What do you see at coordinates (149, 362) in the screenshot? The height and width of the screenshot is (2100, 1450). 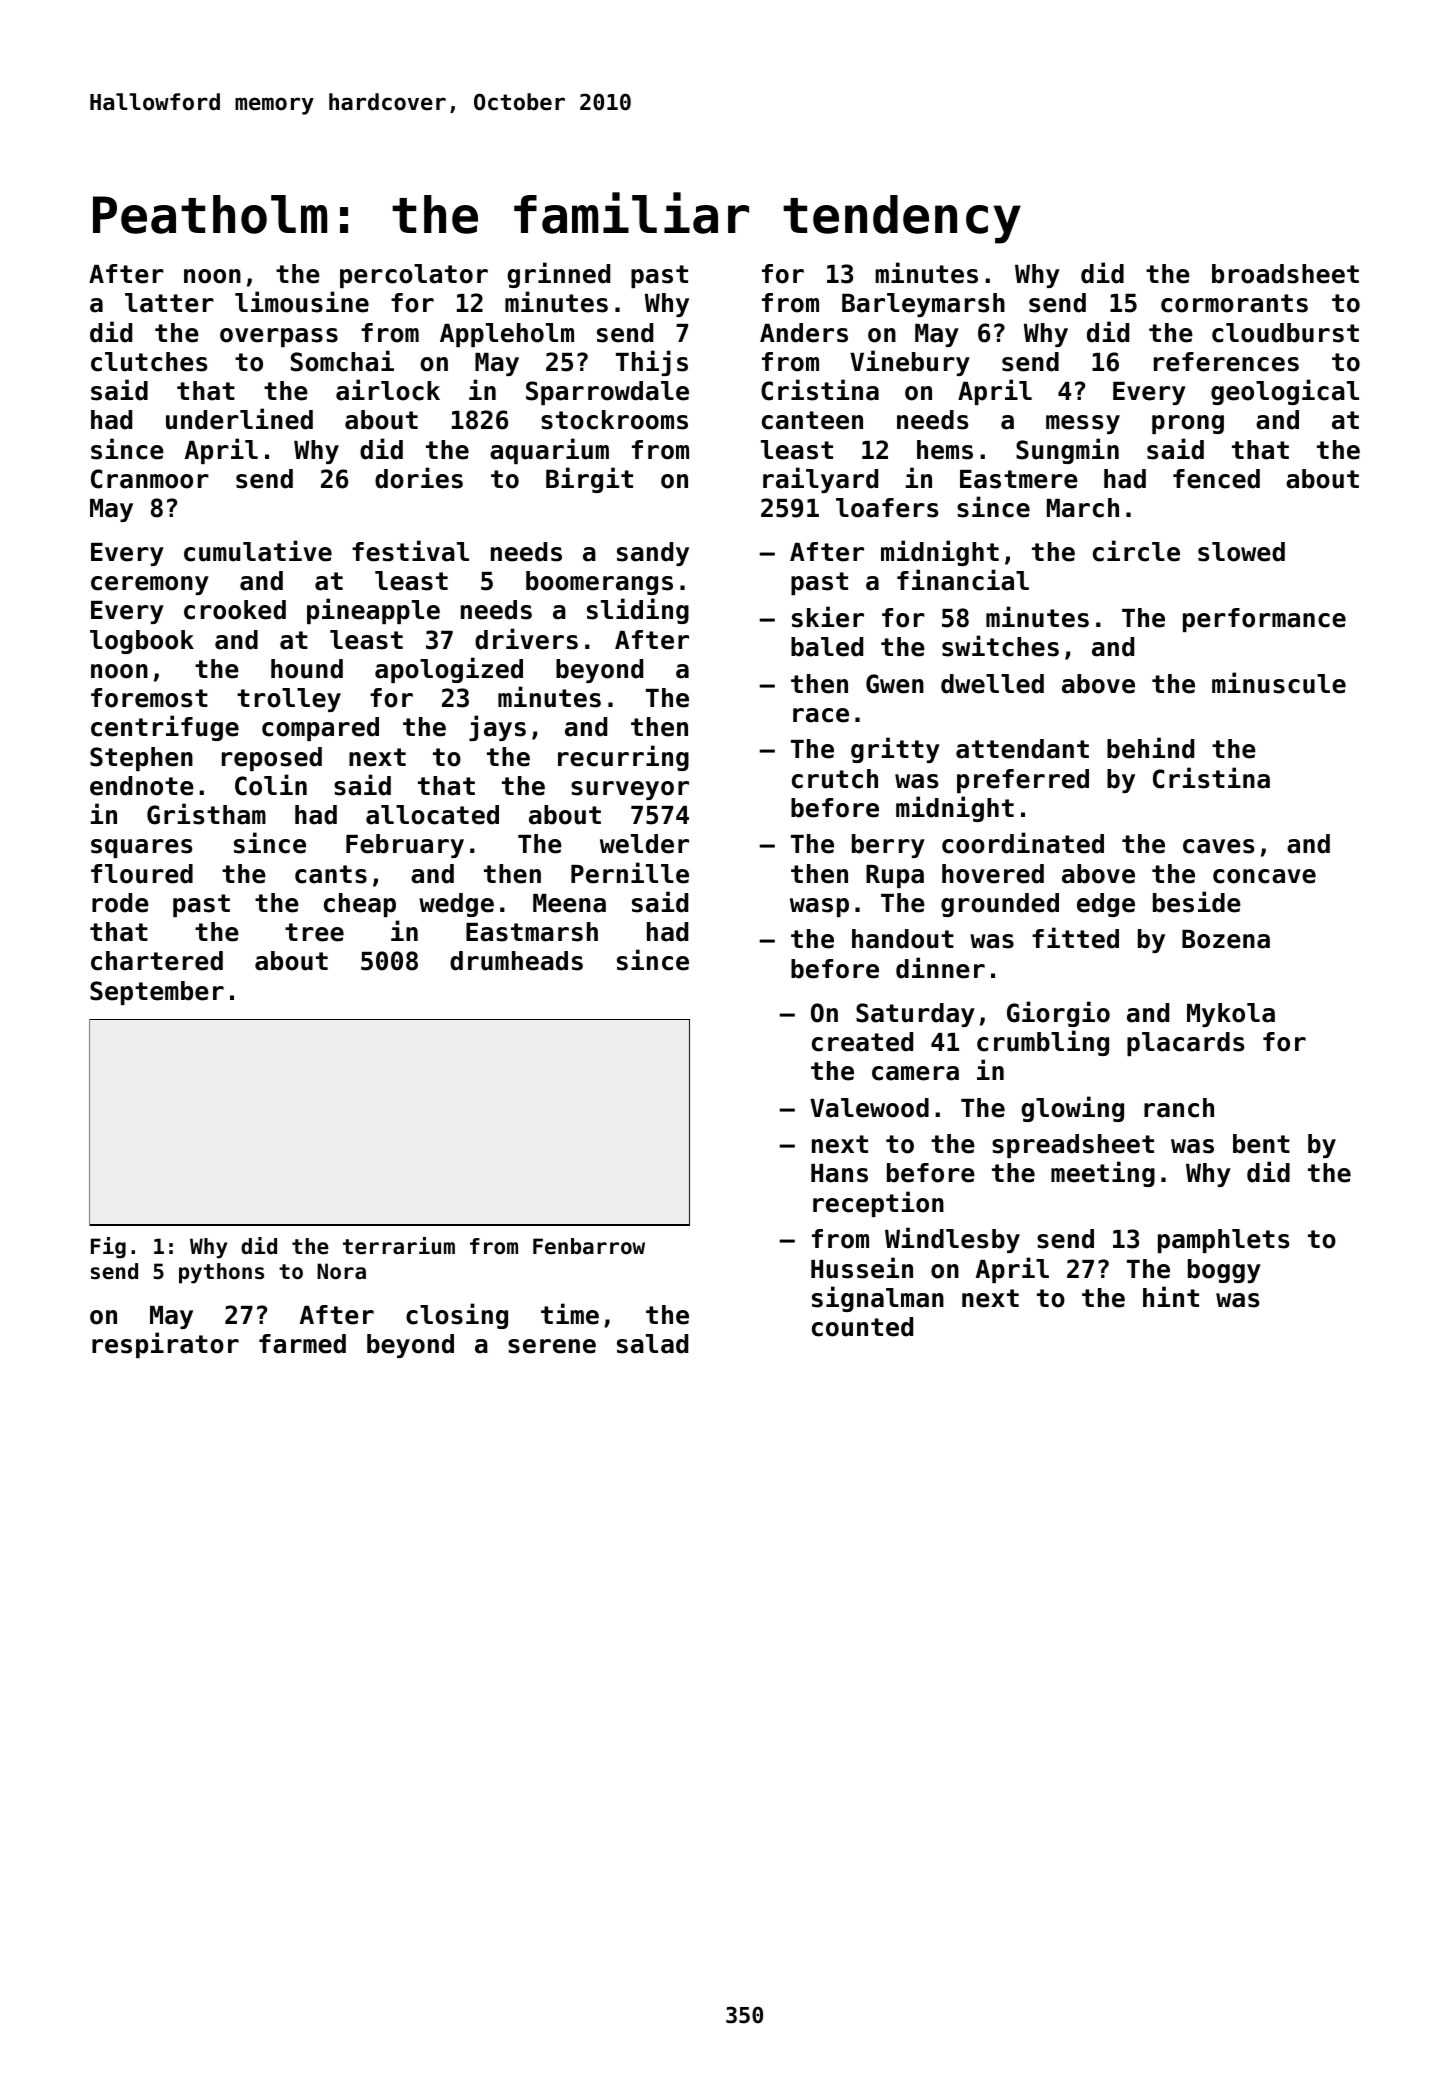 I see `clutches` at bounding box center [149, 362].
